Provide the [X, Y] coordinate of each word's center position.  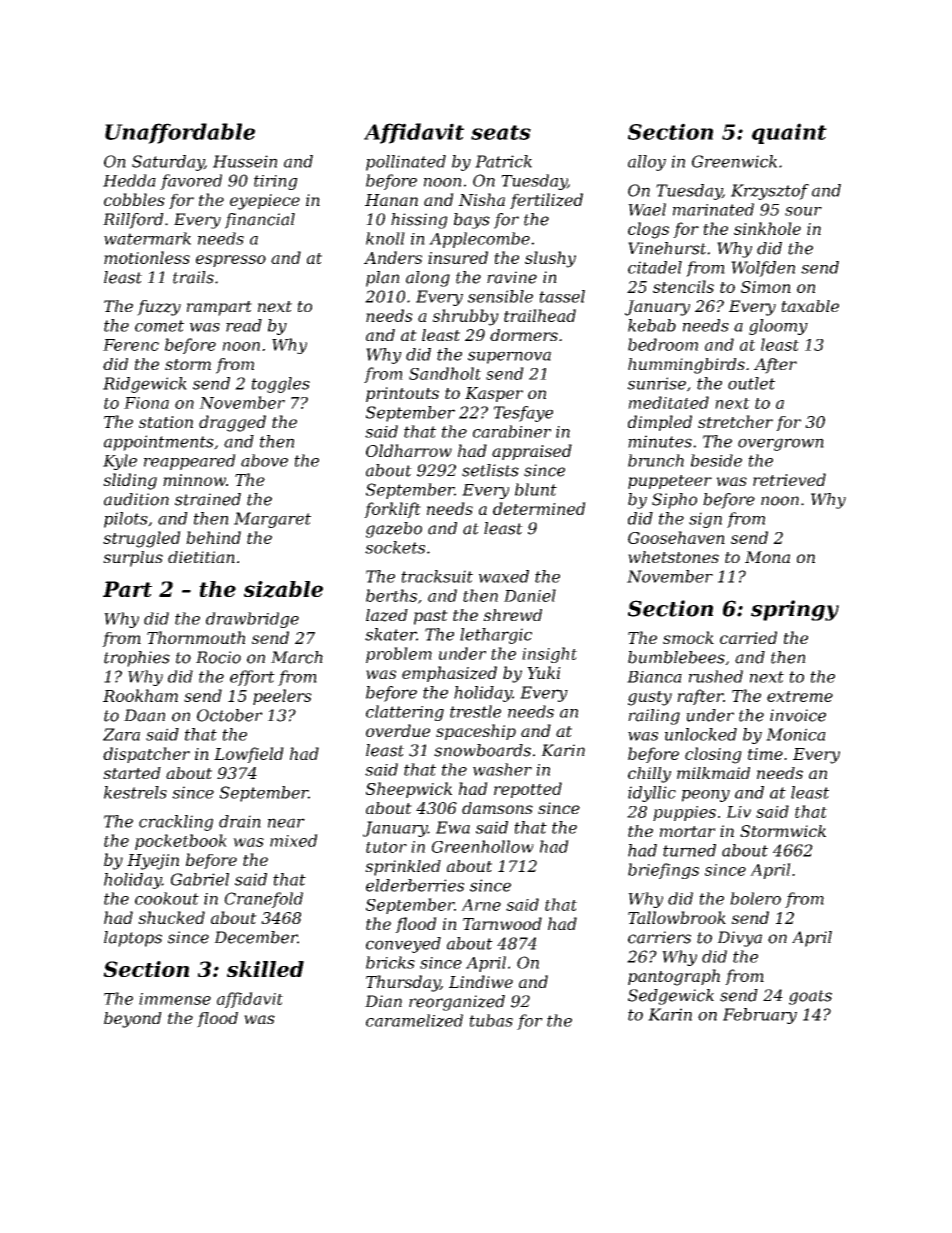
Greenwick [734, 161]
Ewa [453, 827]
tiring [276, 182]
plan [383, 279]
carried [748, 637]
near [286, 823]
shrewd [512, 615]
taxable [810, 306]
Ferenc [131, 345]
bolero [755, 898]
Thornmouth [196, 637]
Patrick [503, 161]
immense [175, 999]
